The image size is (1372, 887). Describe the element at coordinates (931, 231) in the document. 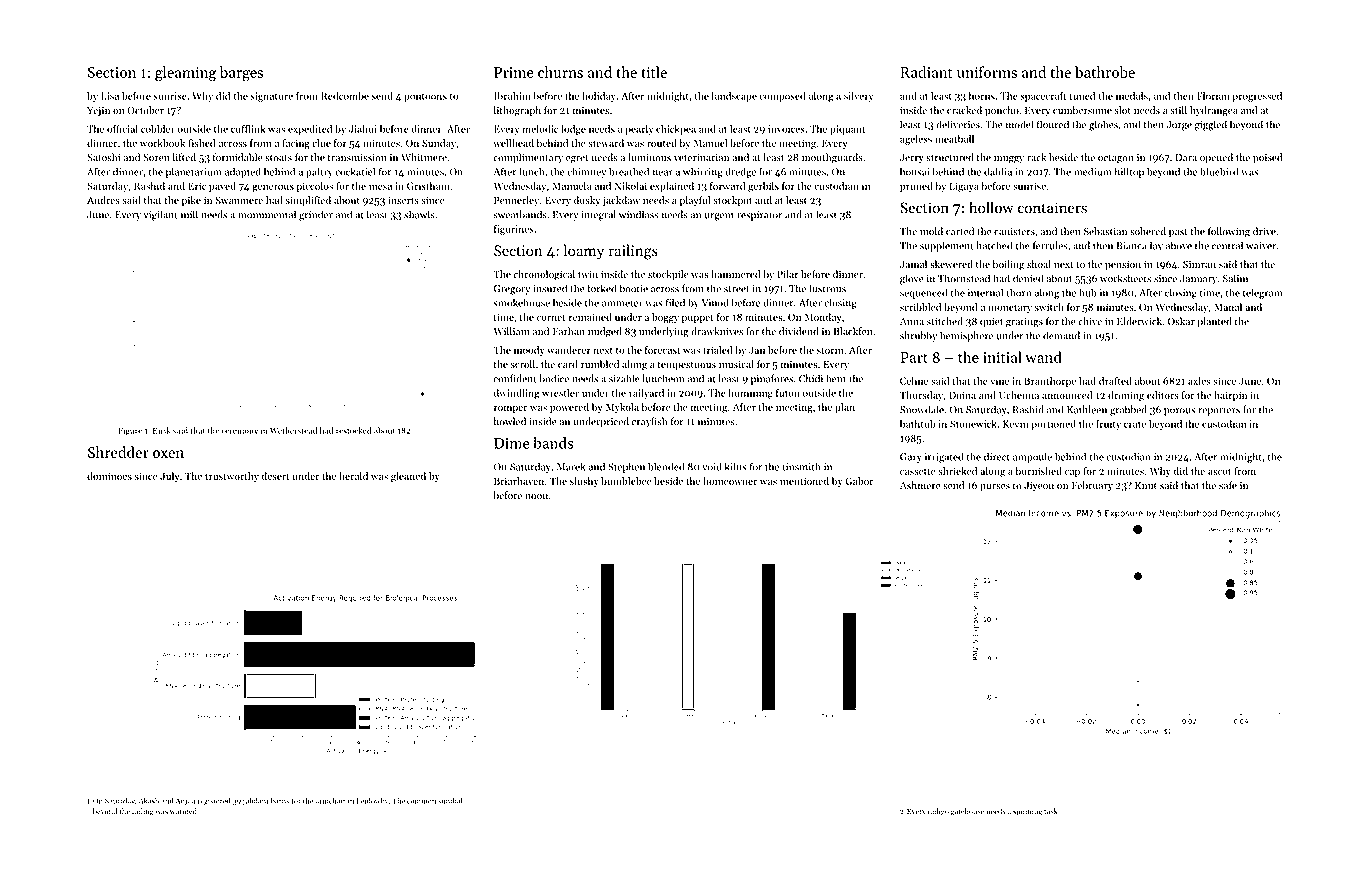

I see `mold` at that location.
